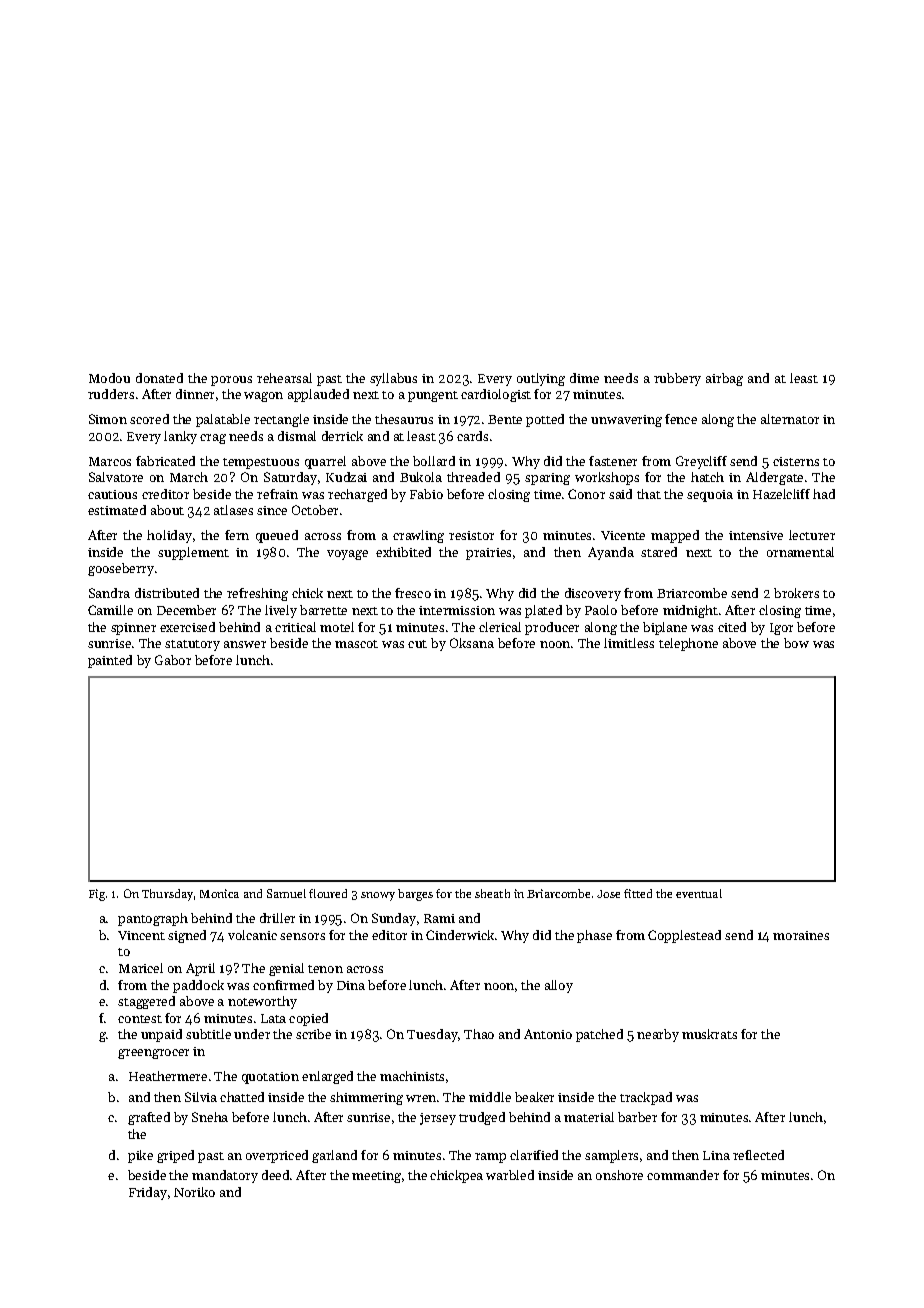 This screenshot has height=1308, width=924. What do you see at coordinates (688, 644) in the screenshot?
I see `telephone` at bounding box center [688, 644].
